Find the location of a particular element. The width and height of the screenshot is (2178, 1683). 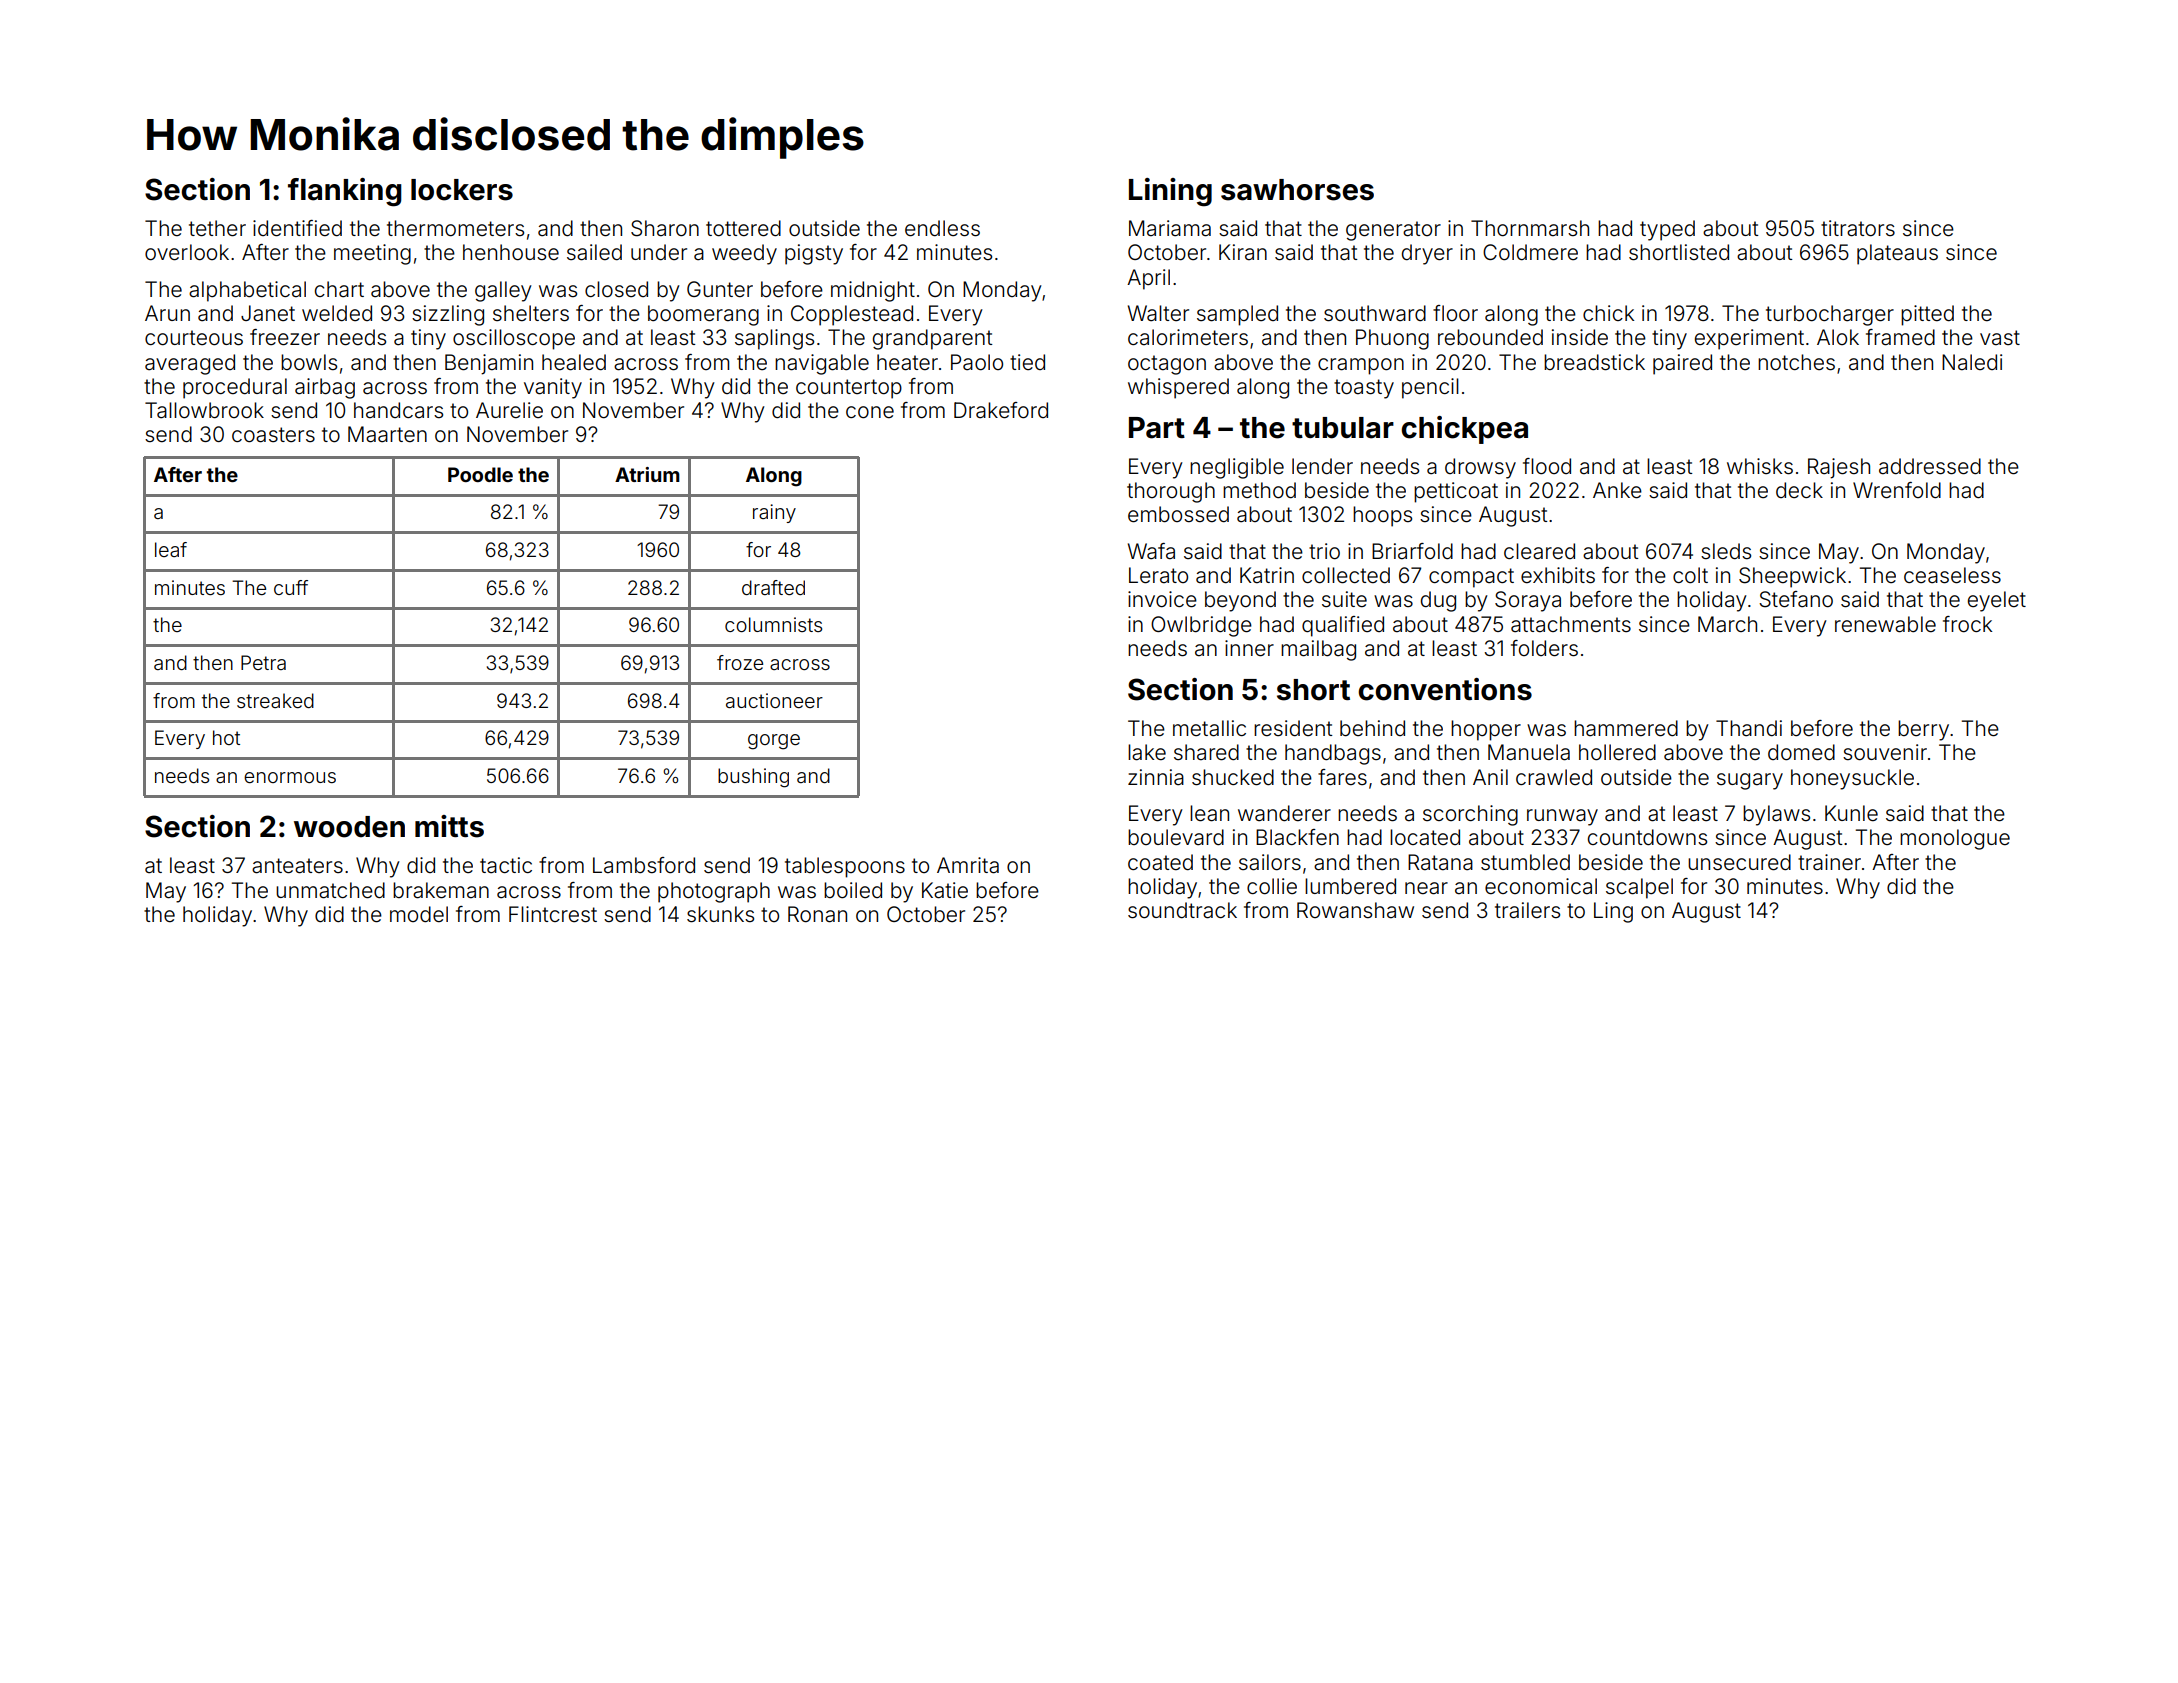

frock is located at coordinates (1967, 624).
